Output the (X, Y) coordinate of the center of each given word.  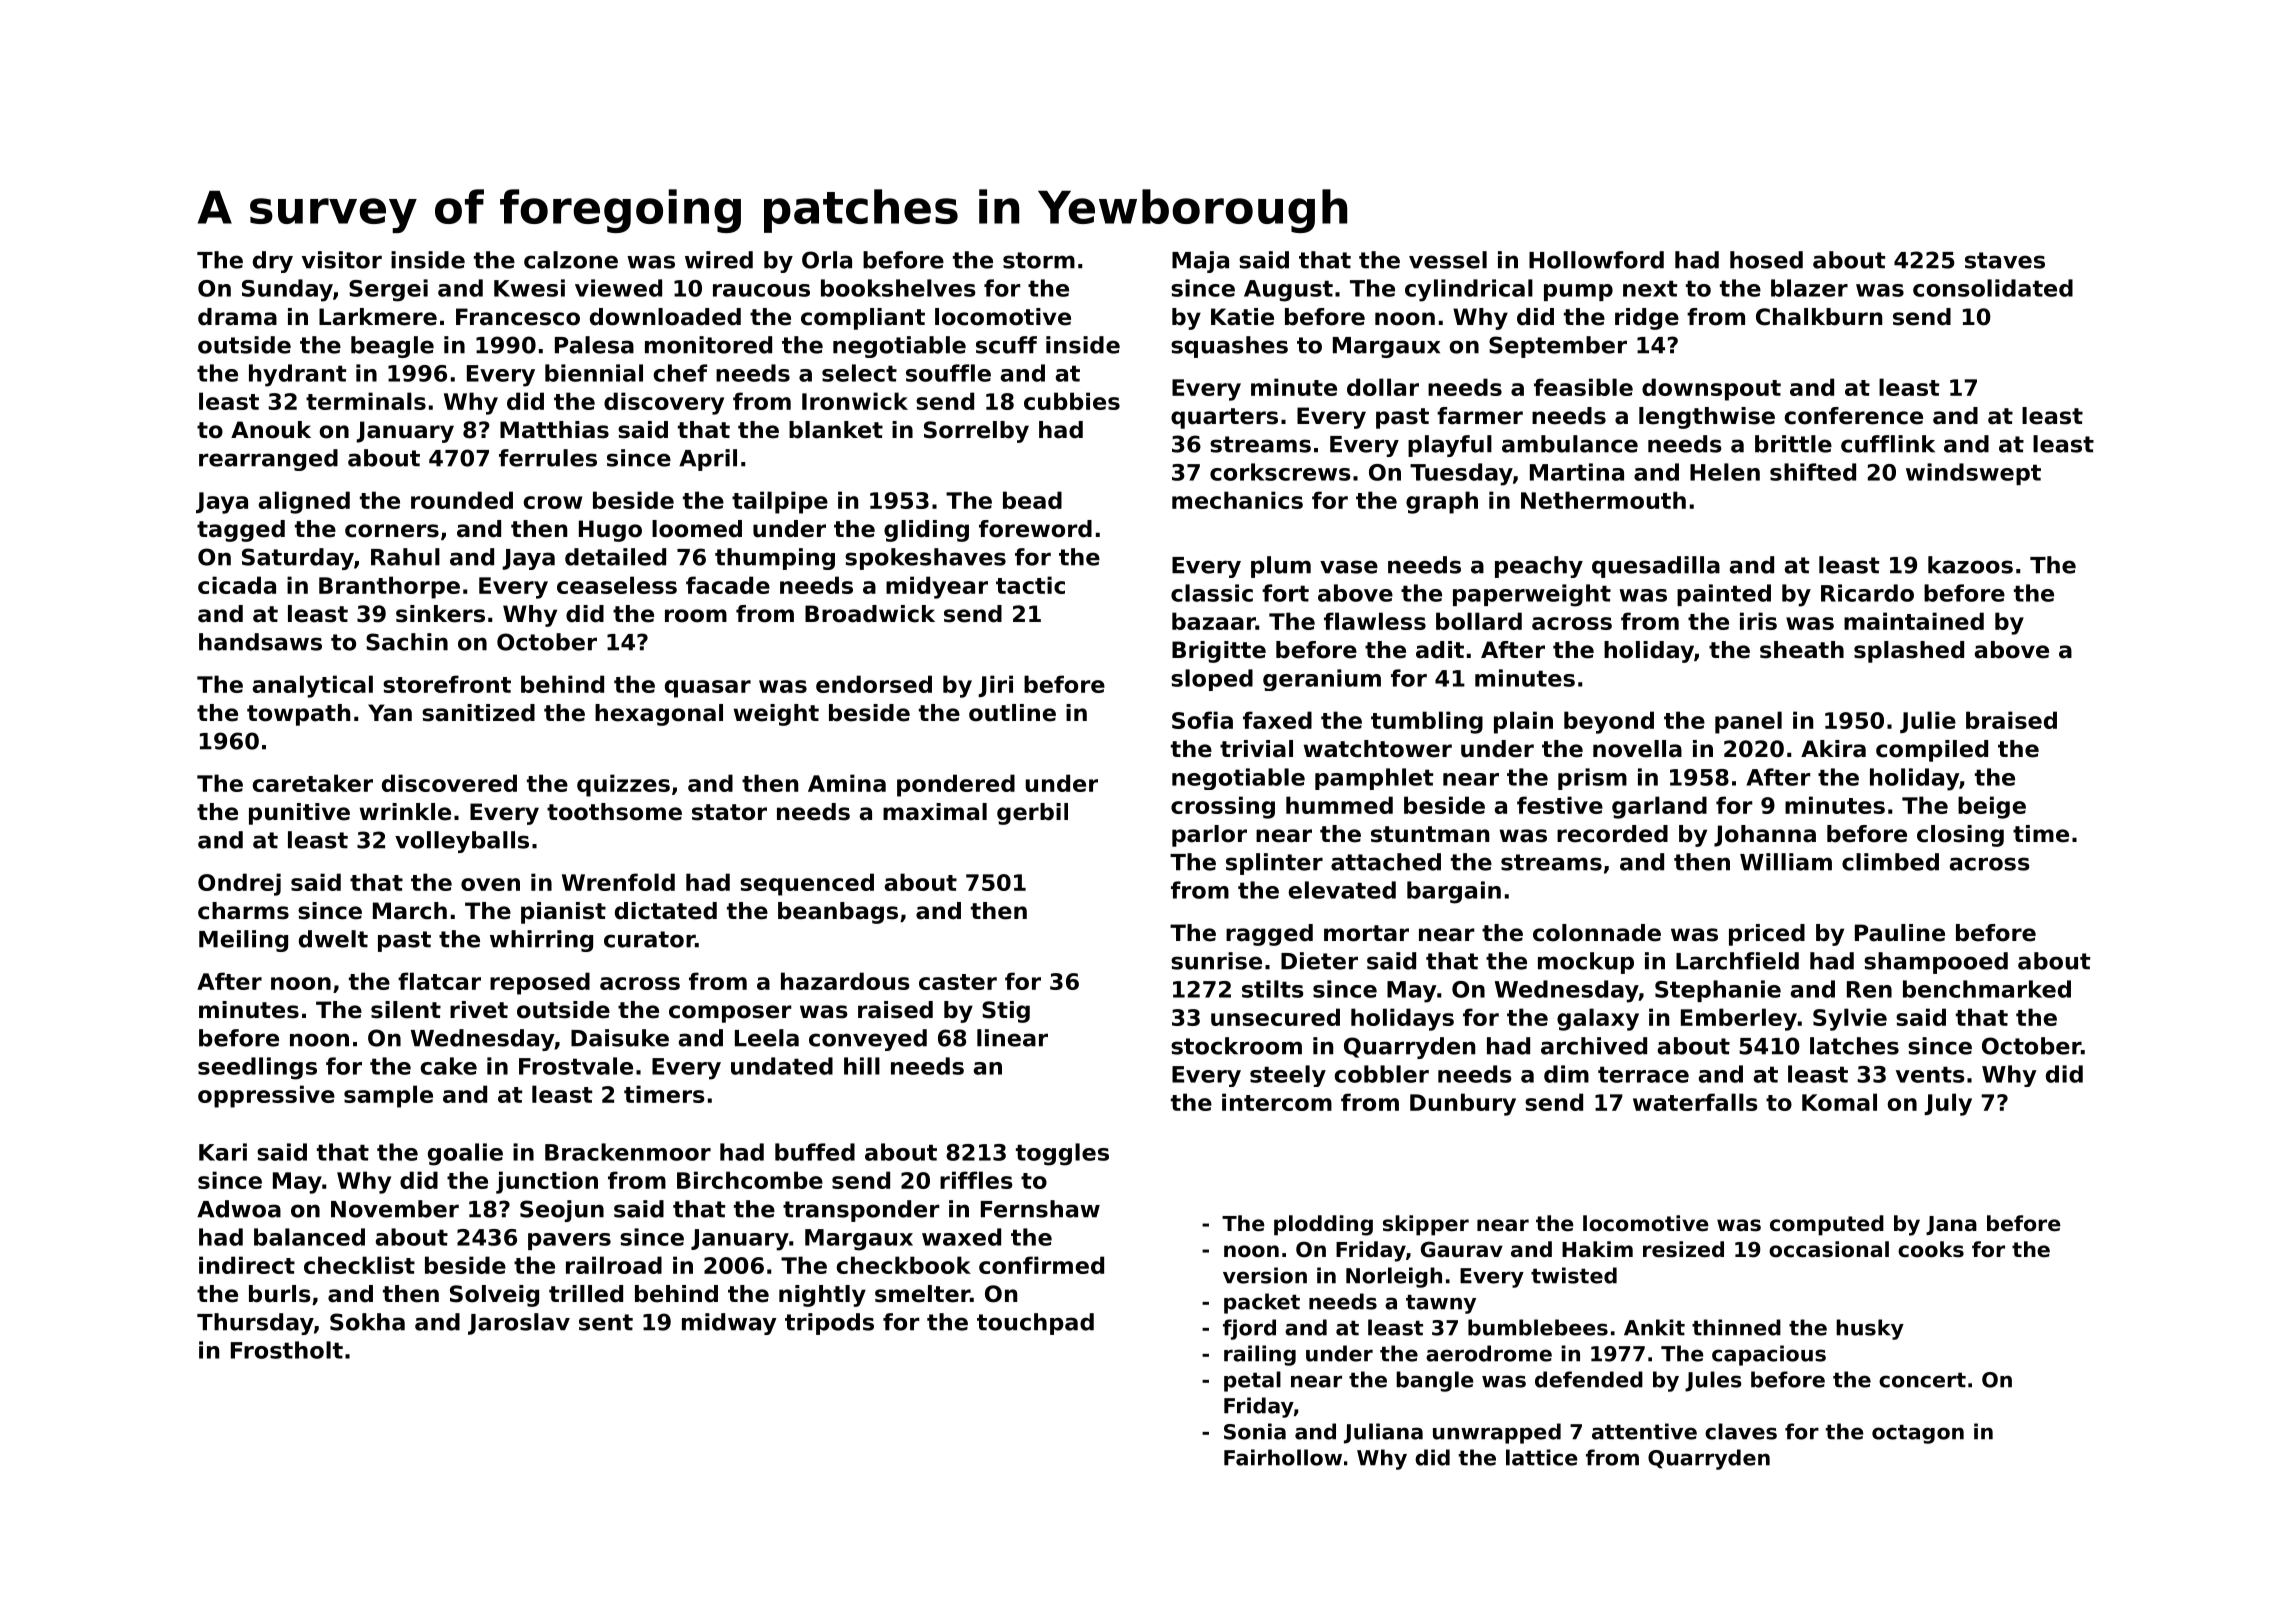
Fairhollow (1283, 1457)
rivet (479, 1010)
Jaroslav (519, 1324)
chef (680, 373)
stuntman (1430, 834)
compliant (863, 319)
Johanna (1765, 836)
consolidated (1993, 288)
